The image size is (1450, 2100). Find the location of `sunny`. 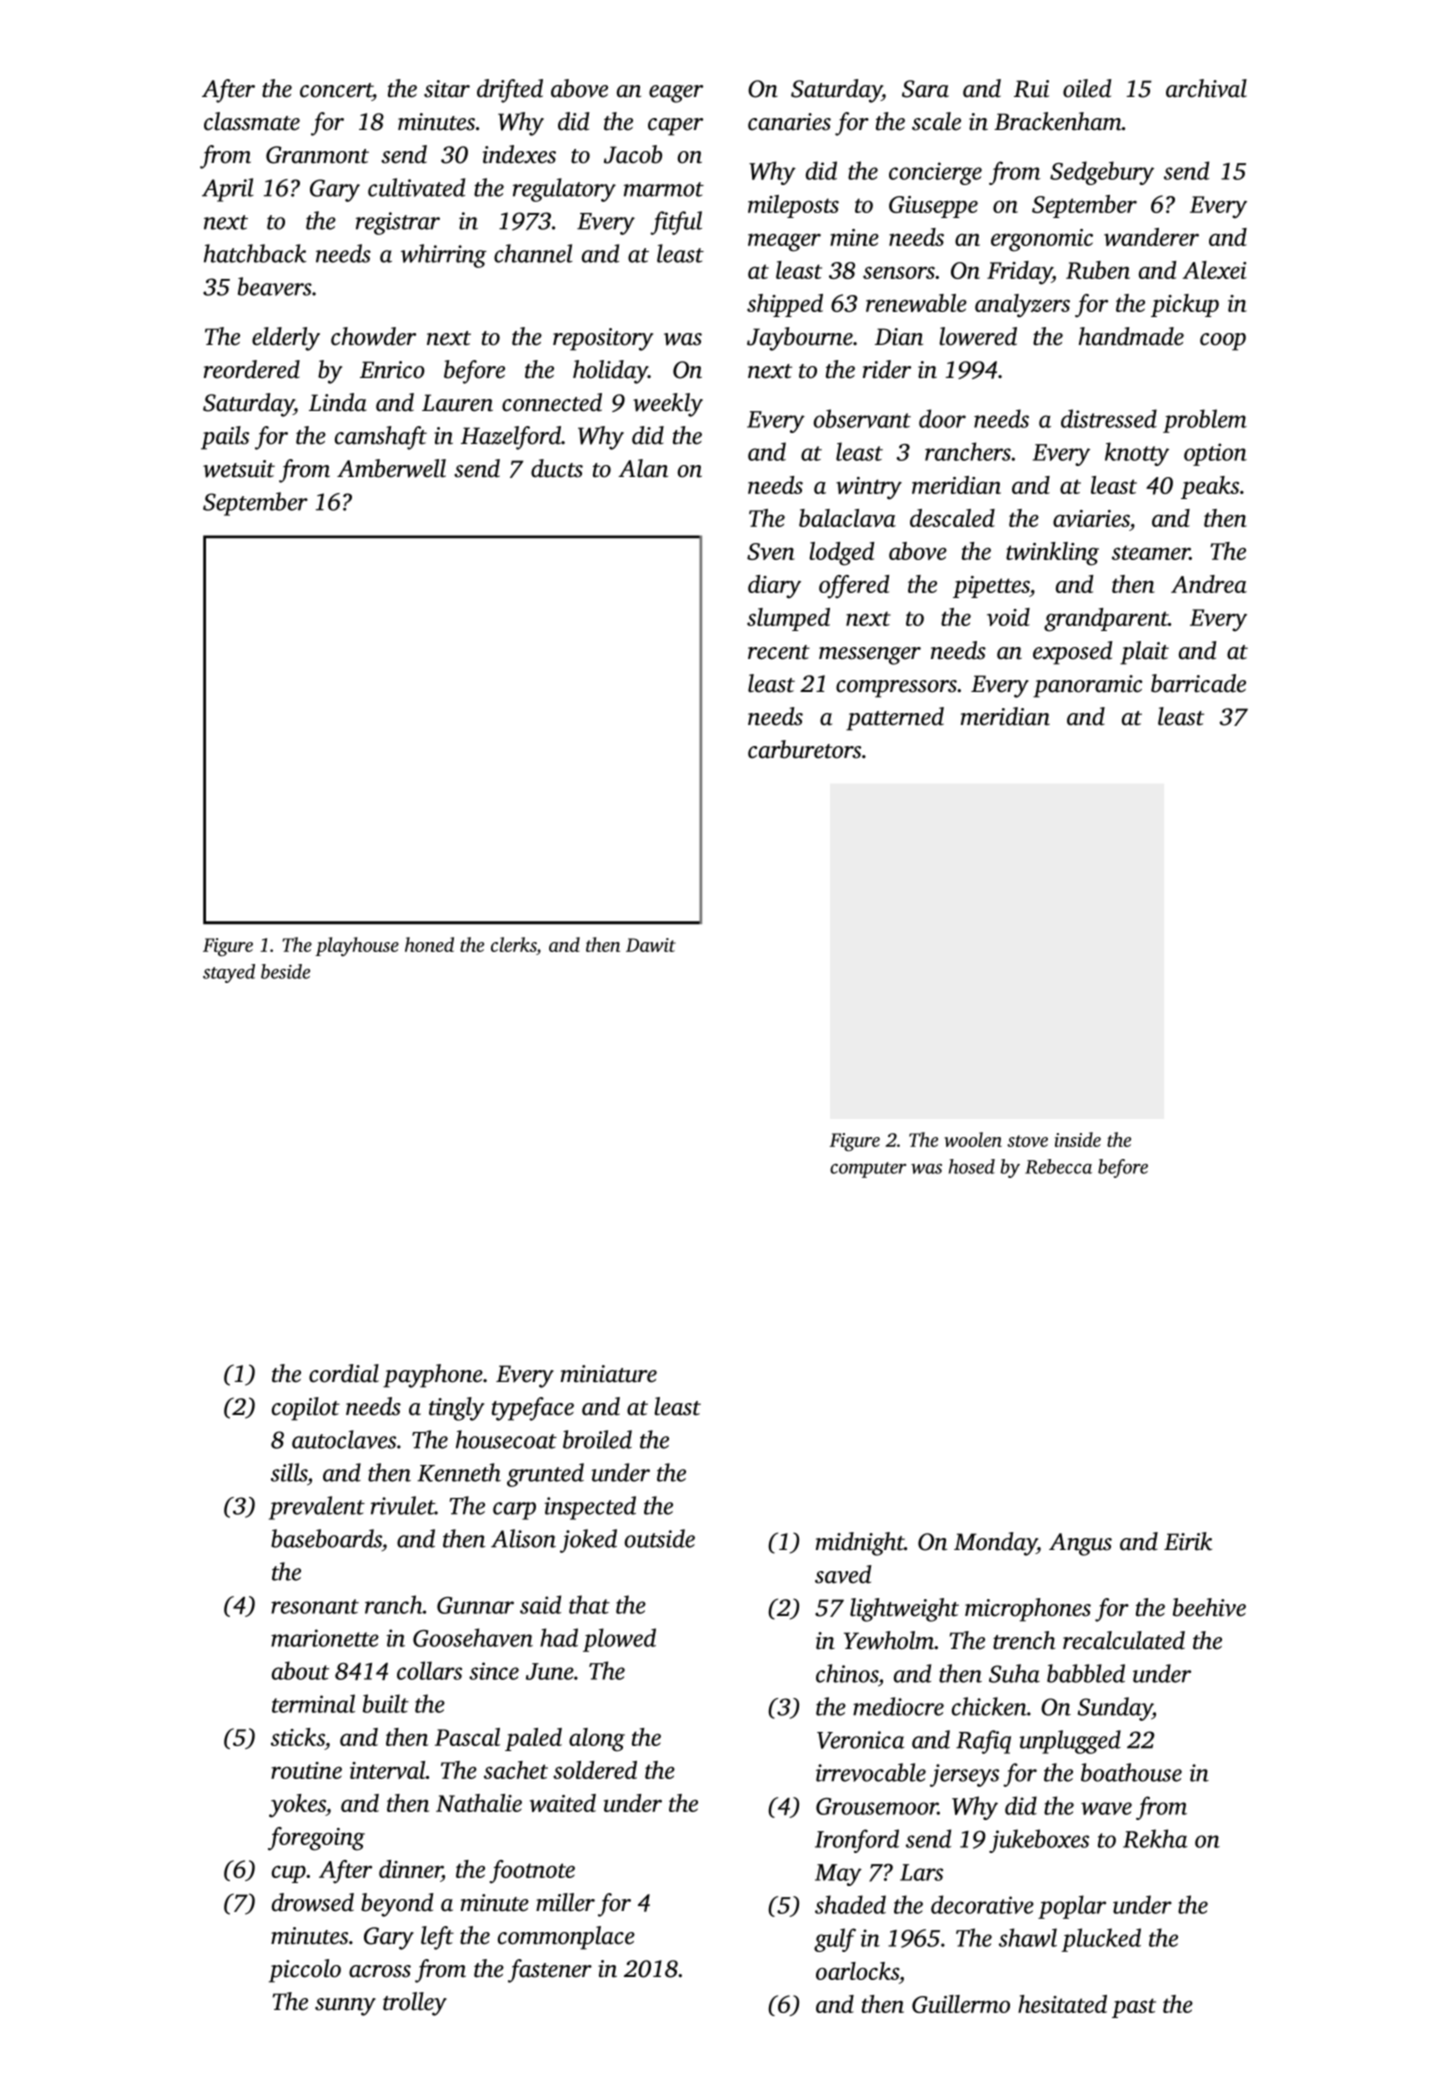

sunny is located at coordinates (345, 2007).
